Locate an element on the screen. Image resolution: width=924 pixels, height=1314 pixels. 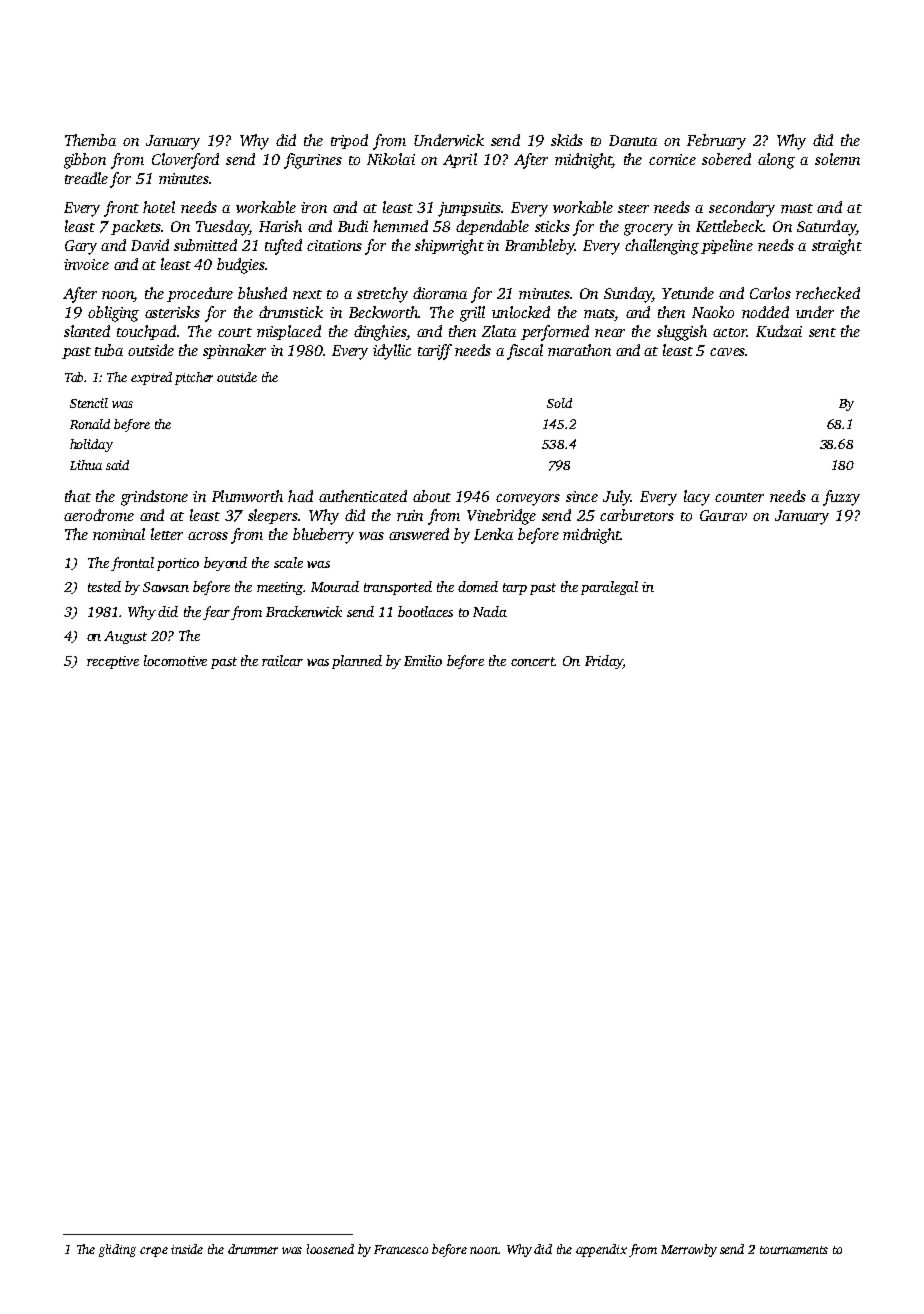
planned is located at coordinates (357, 662).
